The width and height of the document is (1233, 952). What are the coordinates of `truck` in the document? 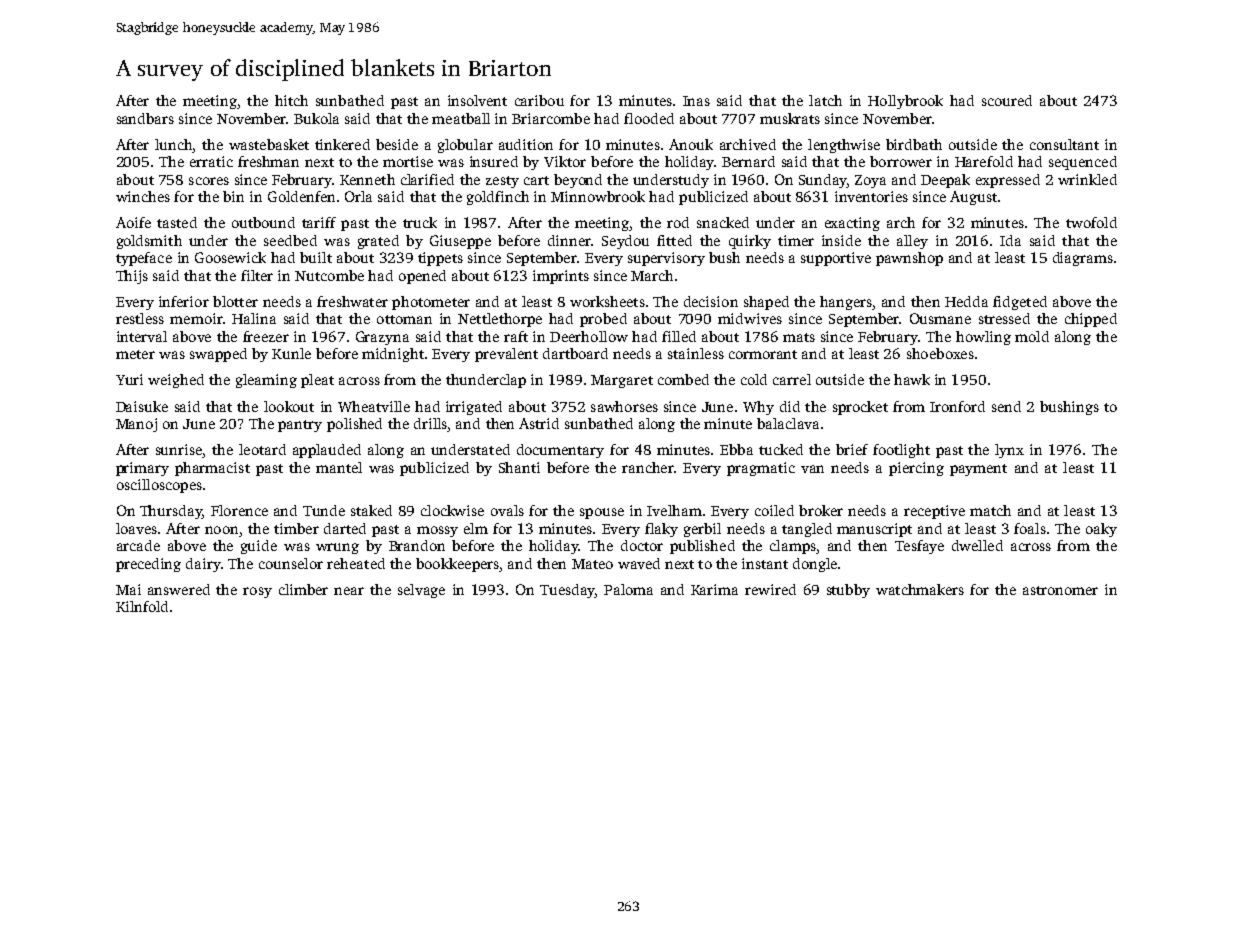 It's located at (420, 222).
